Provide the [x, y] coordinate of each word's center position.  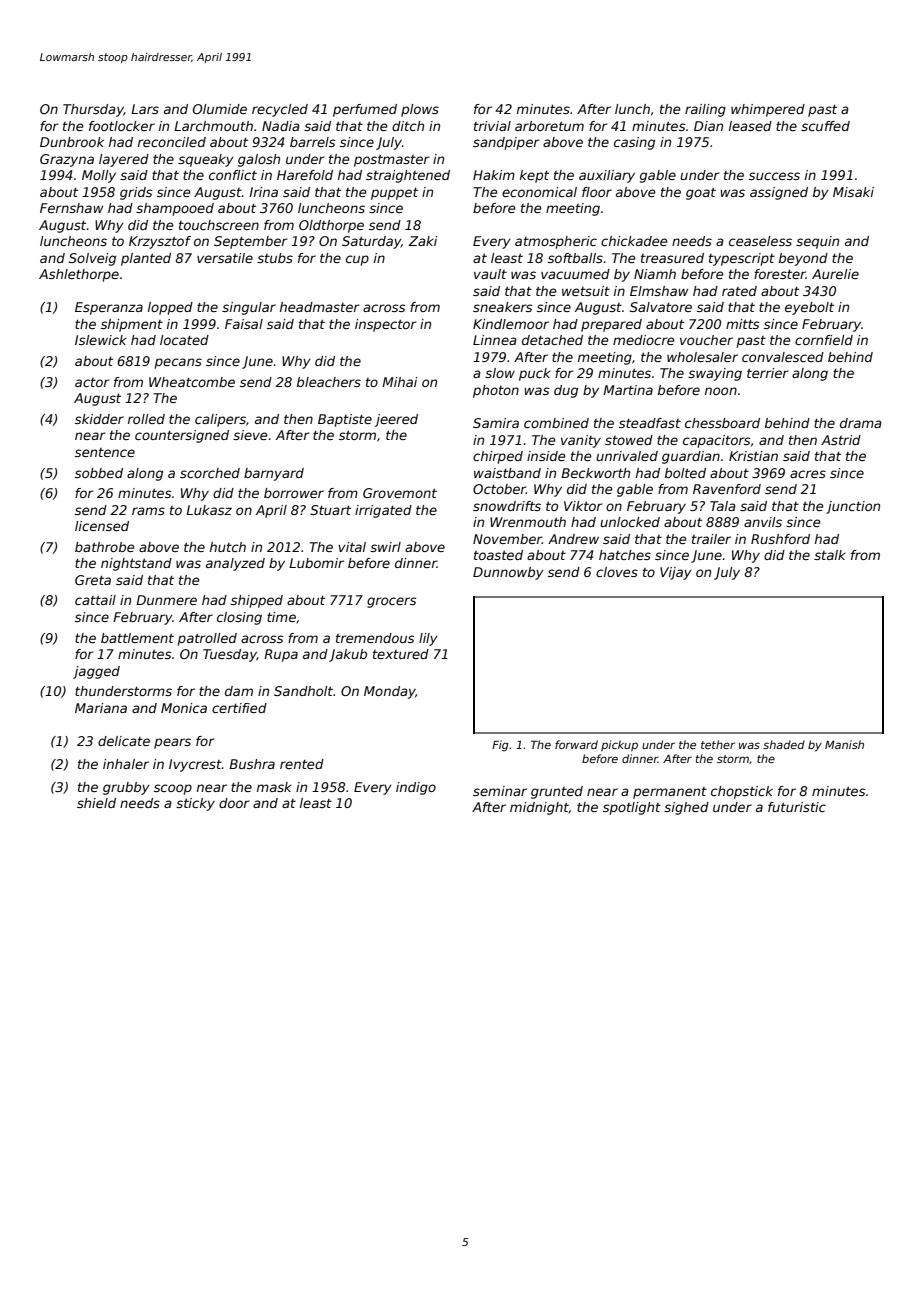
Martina [628, 390]
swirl [385, 547]
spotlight [632, 808]
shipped [257, 601]
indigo [416, 788]
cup [357, 260]
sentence [105, 452]
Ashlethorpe [79, 275]
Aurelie [835, 274]
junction [853, 507]
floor [597, 192]
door [234, 803]
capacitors [716, 441]
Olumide [220, 109]
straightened [408, 176]
